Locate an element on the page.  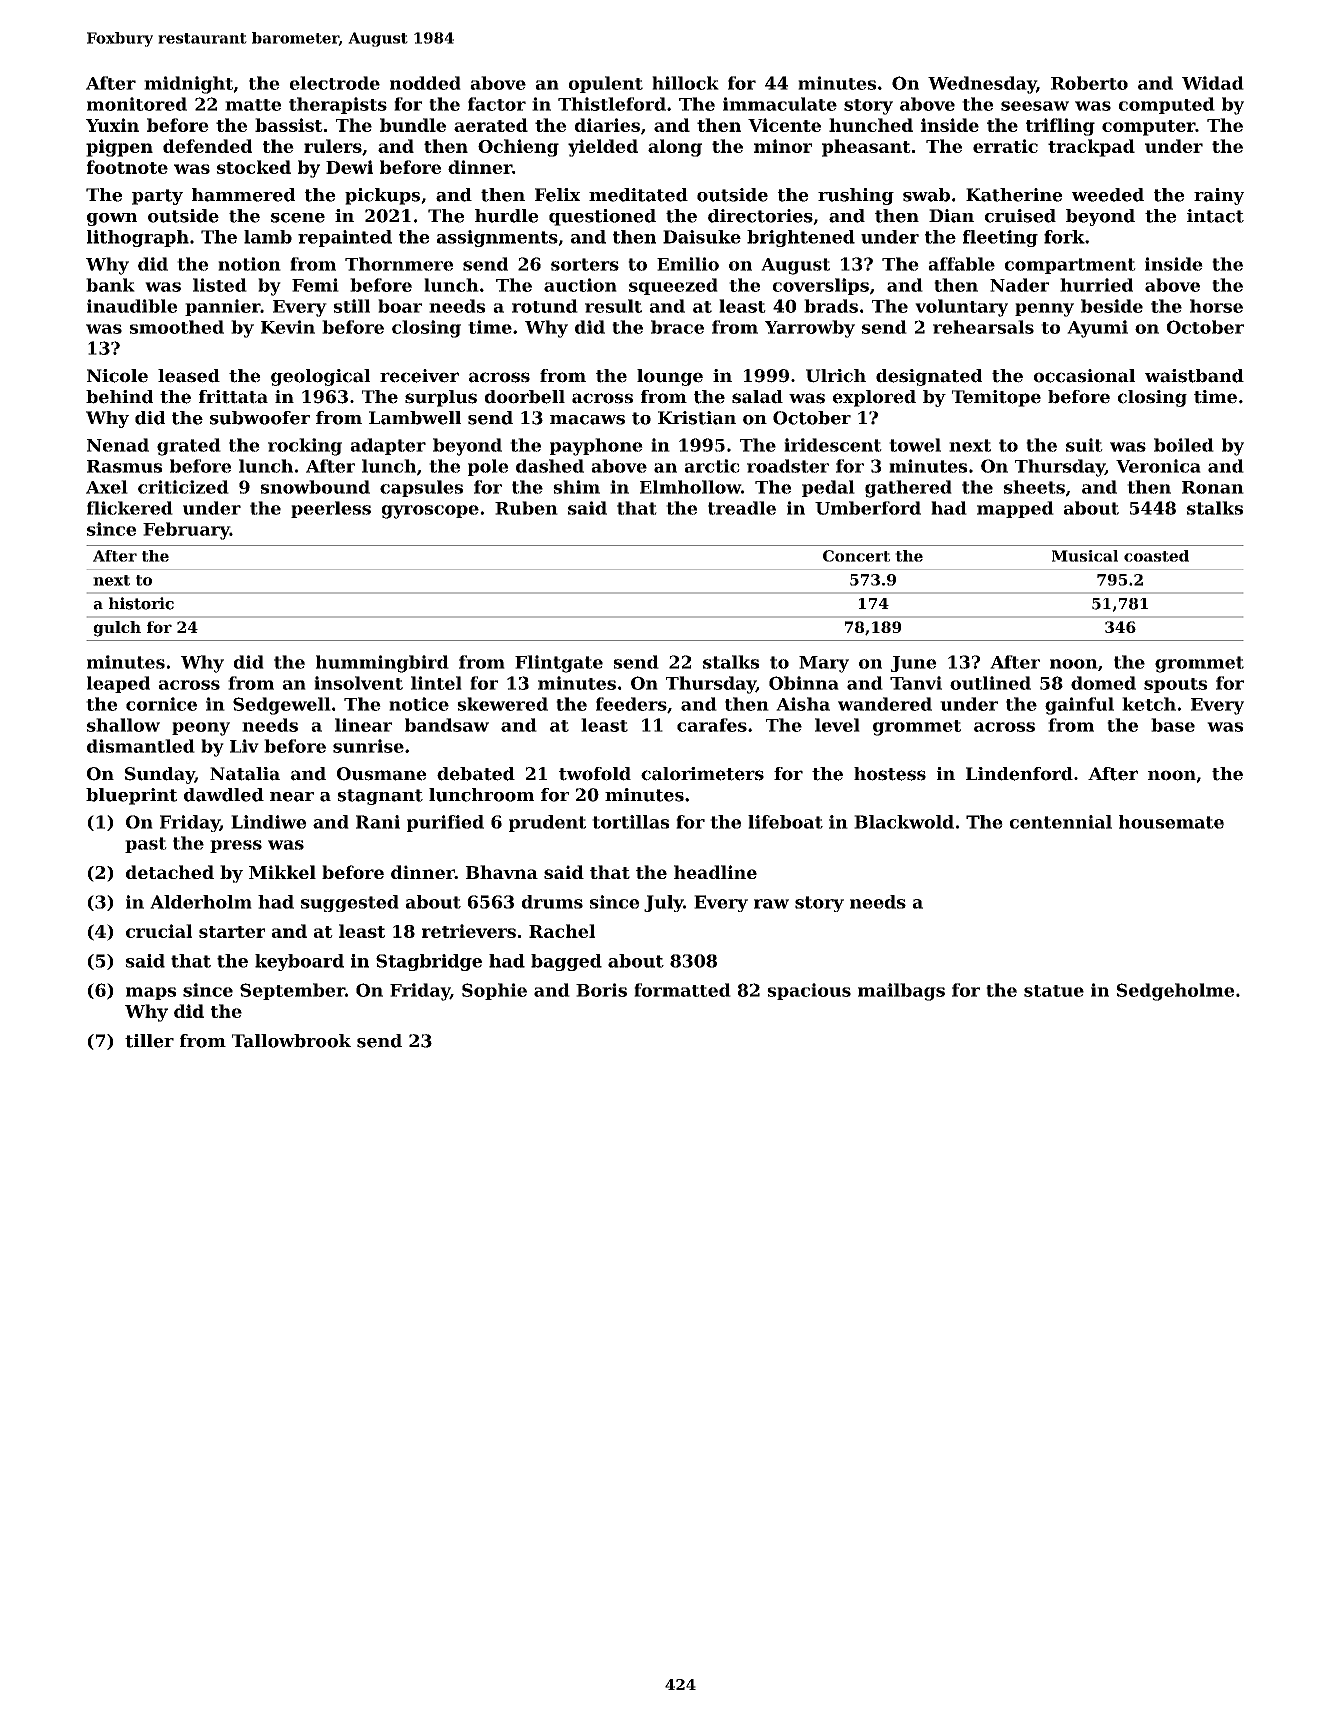
Sedgeholme is located at coordinates (1175, 992).
